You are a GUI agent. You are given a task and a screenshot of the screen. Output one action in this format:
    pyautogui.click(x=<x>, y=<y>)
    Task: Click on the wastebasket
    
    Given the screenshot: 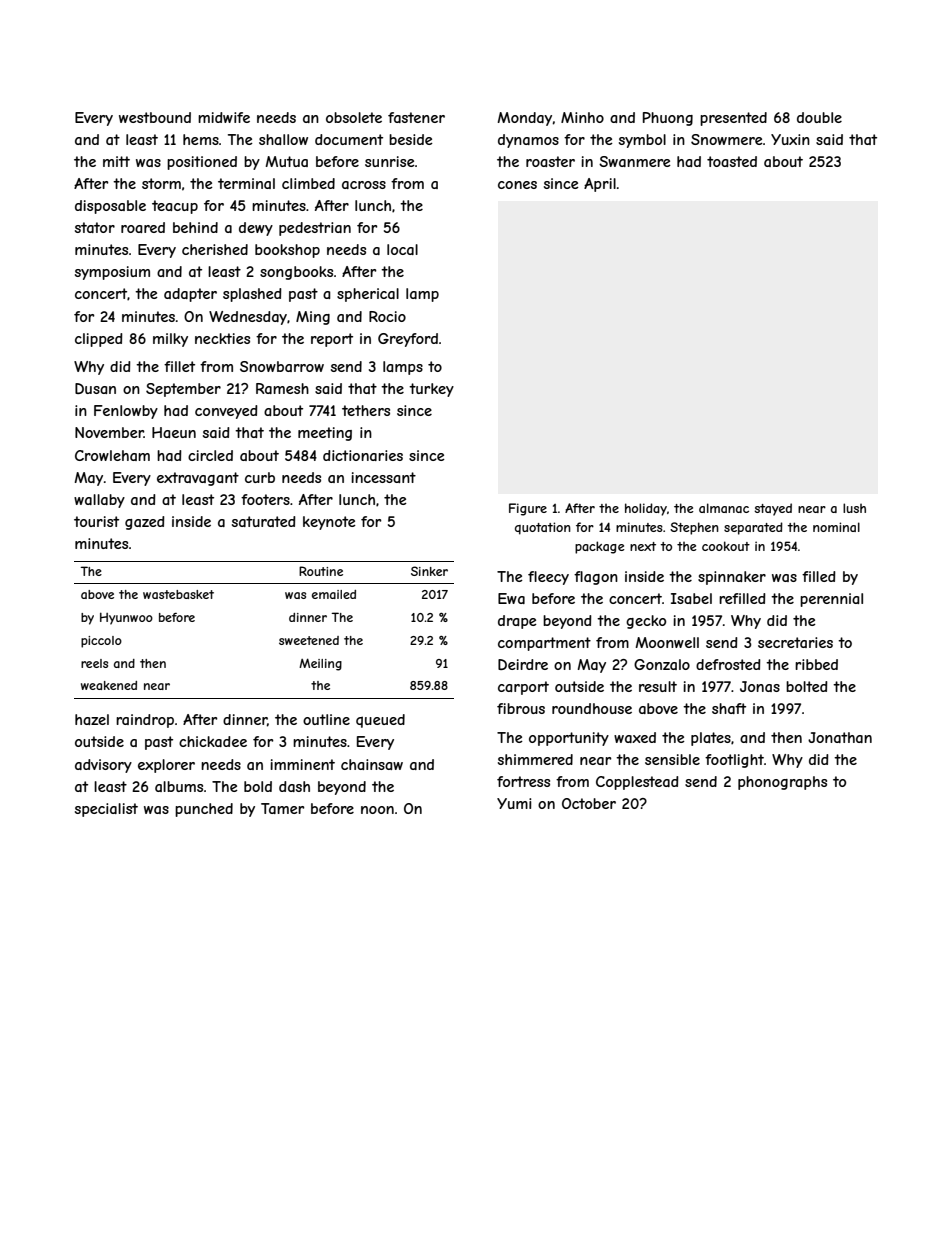 What is the action you would take?
    pyautogui.click(x=178, y=594)
